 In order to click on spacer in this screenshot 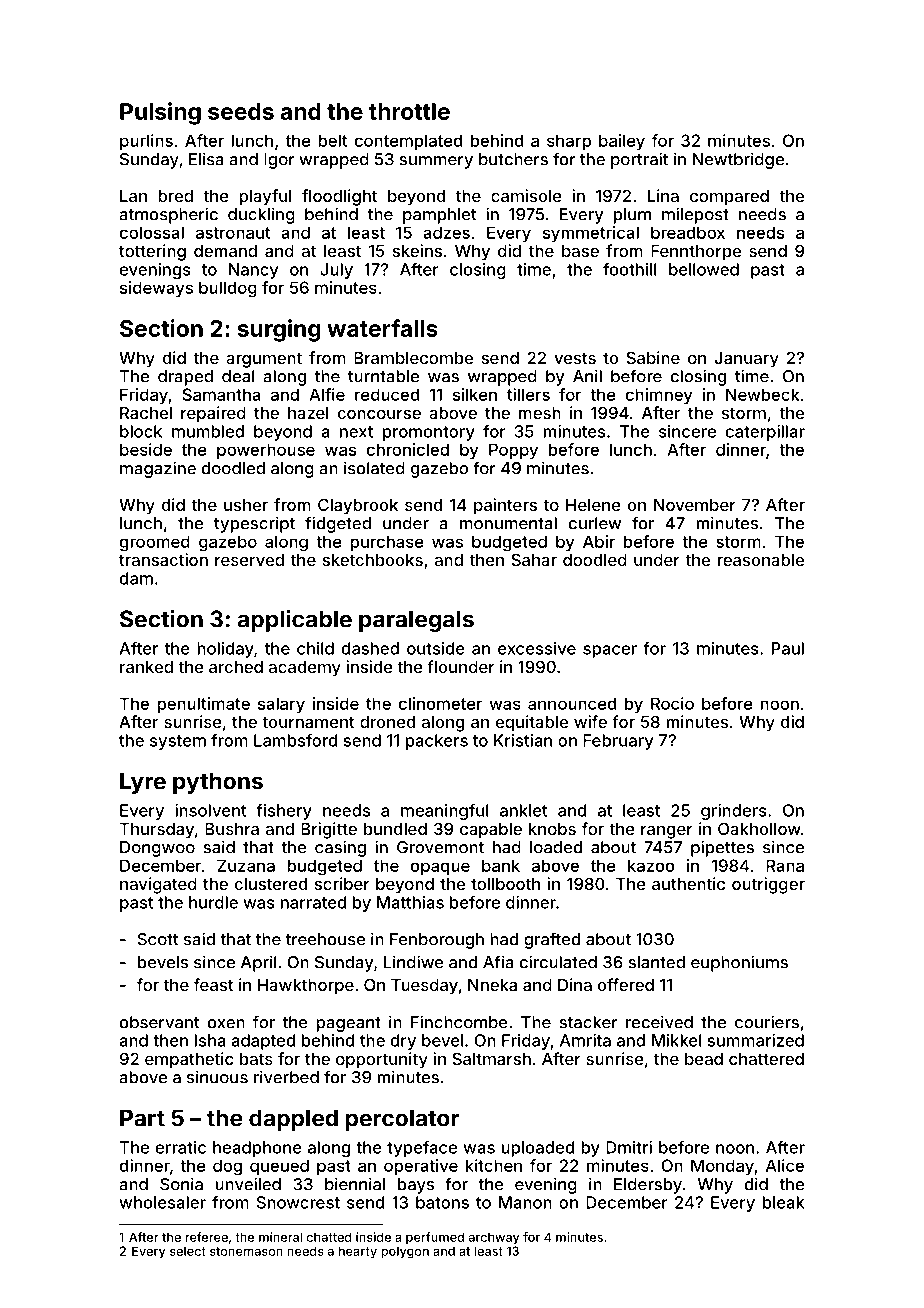, I will do `click(610, 651)`.
